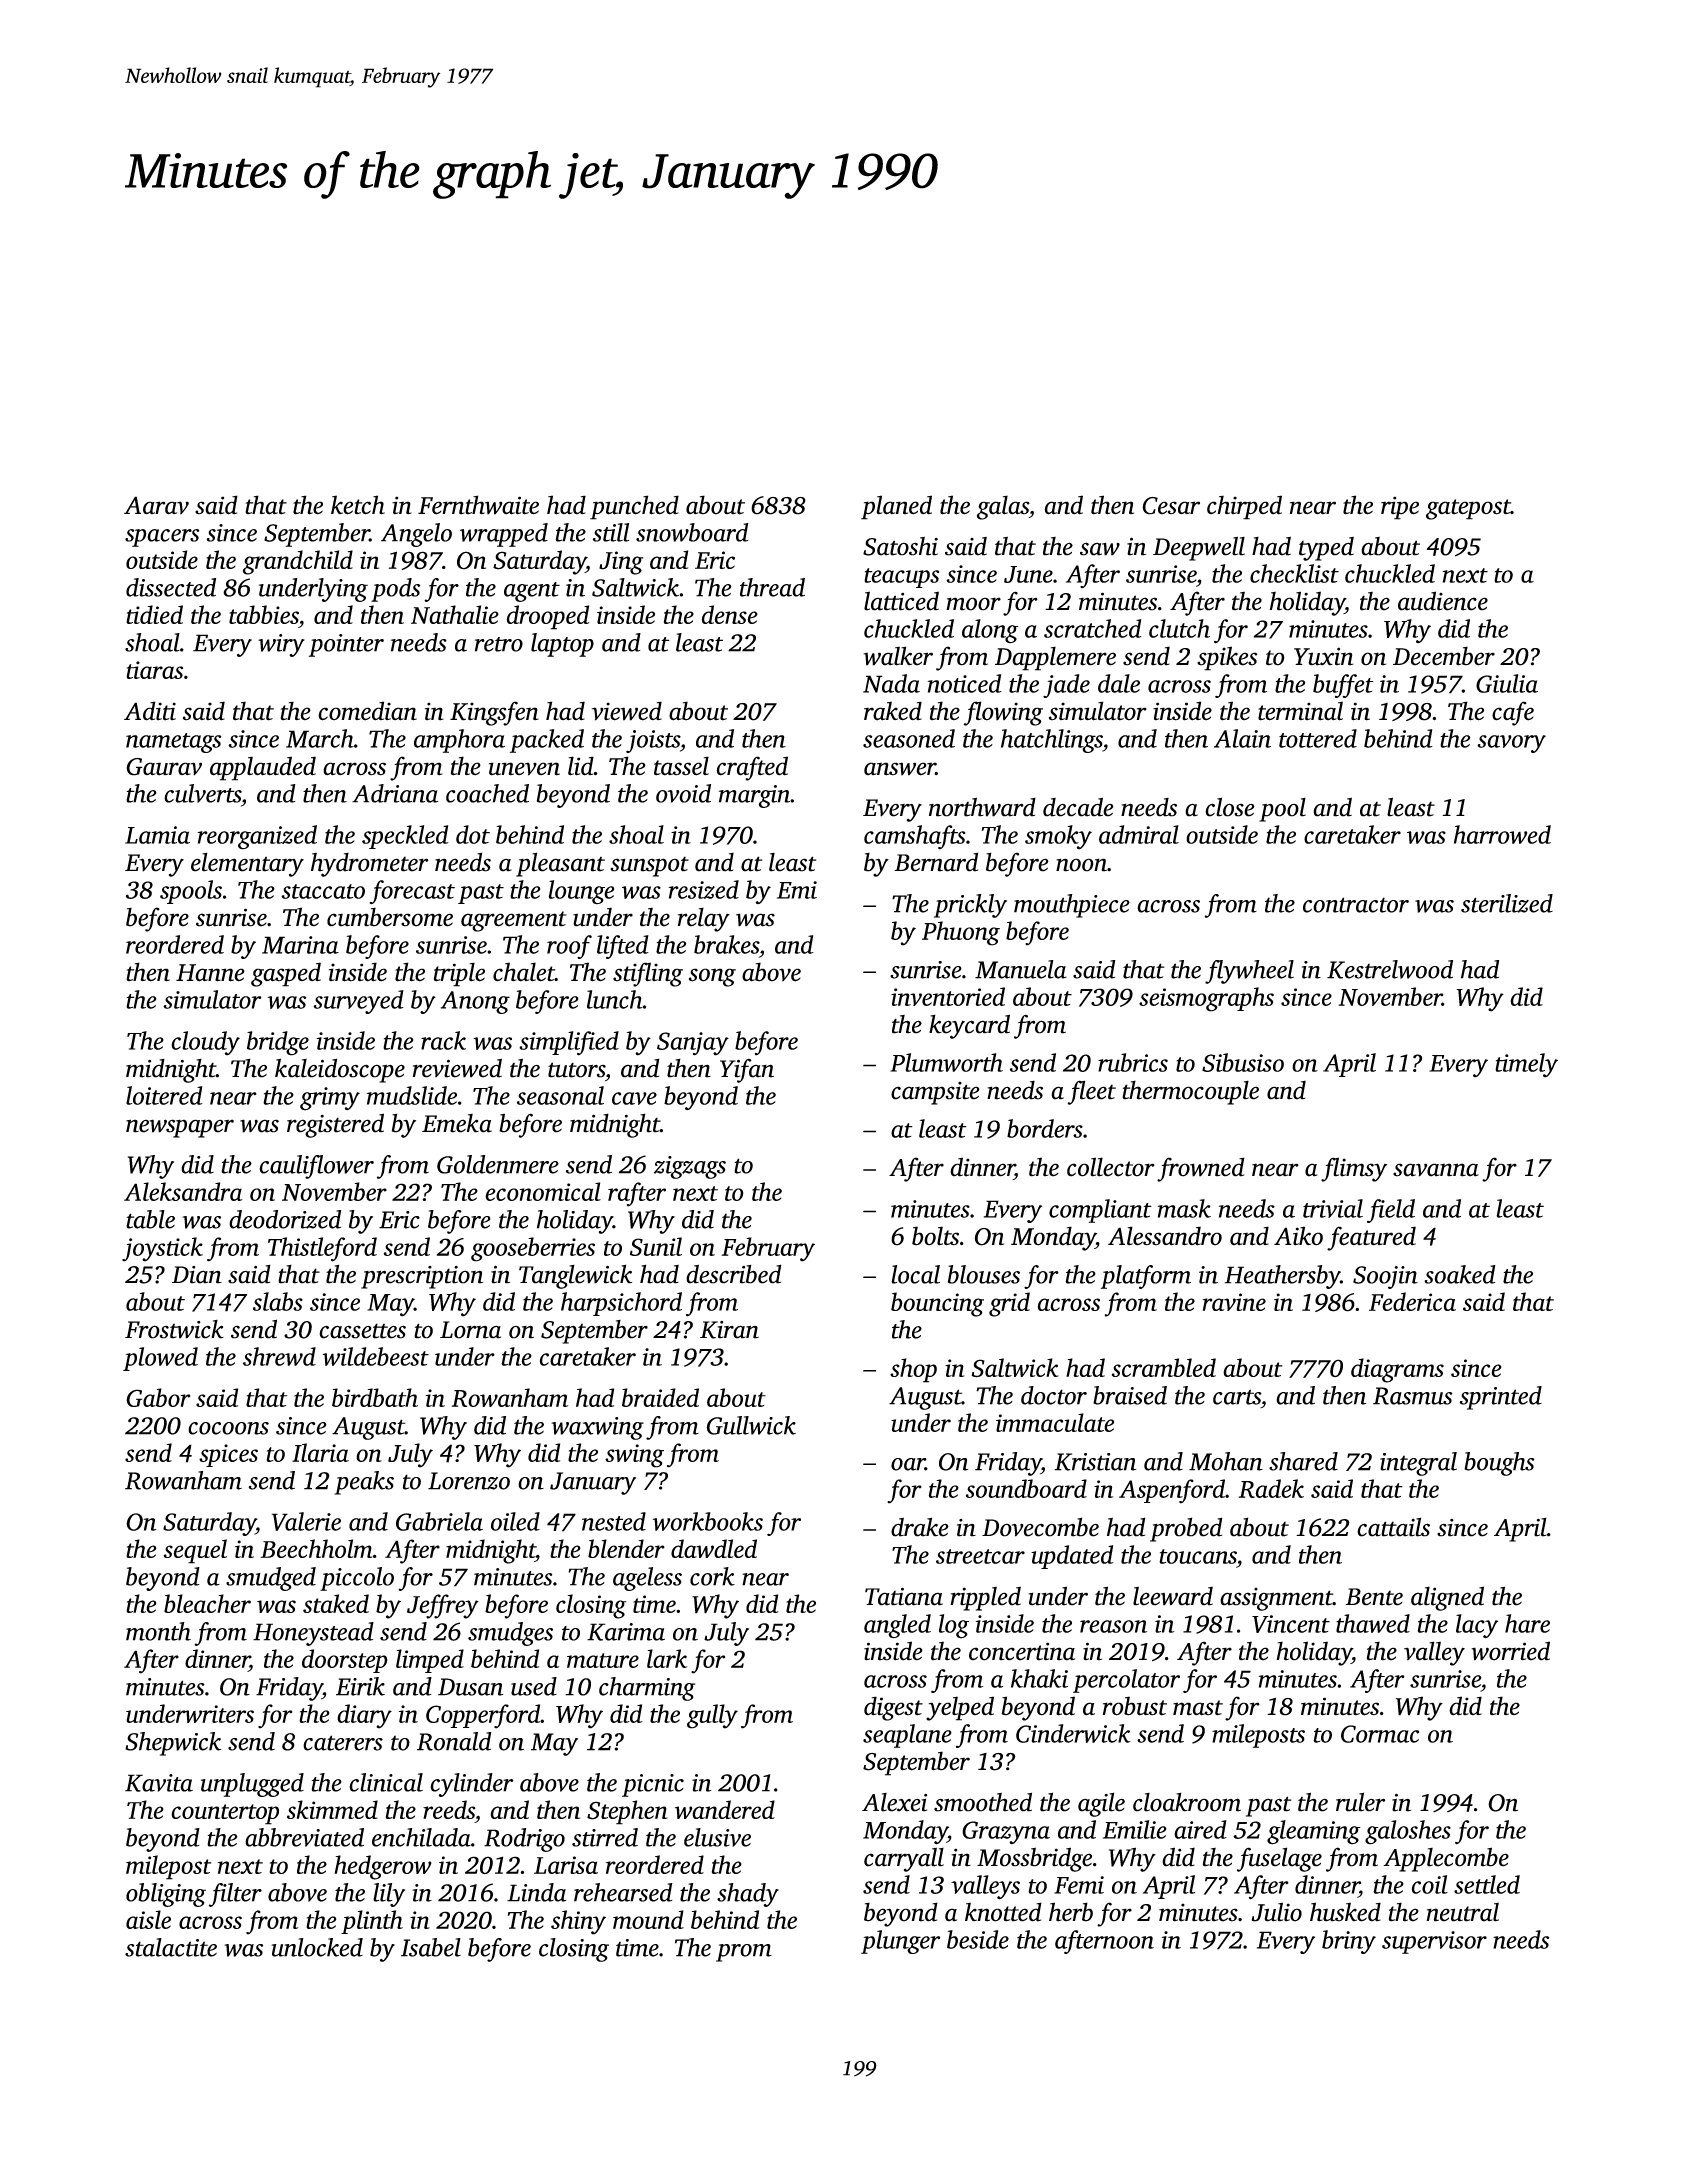 This screenshot has width=1683, height=2178. What do you see at coordinates (1468, 509) in the screenshot?
I see `gatepost` at bounding box center [1468, 509].
